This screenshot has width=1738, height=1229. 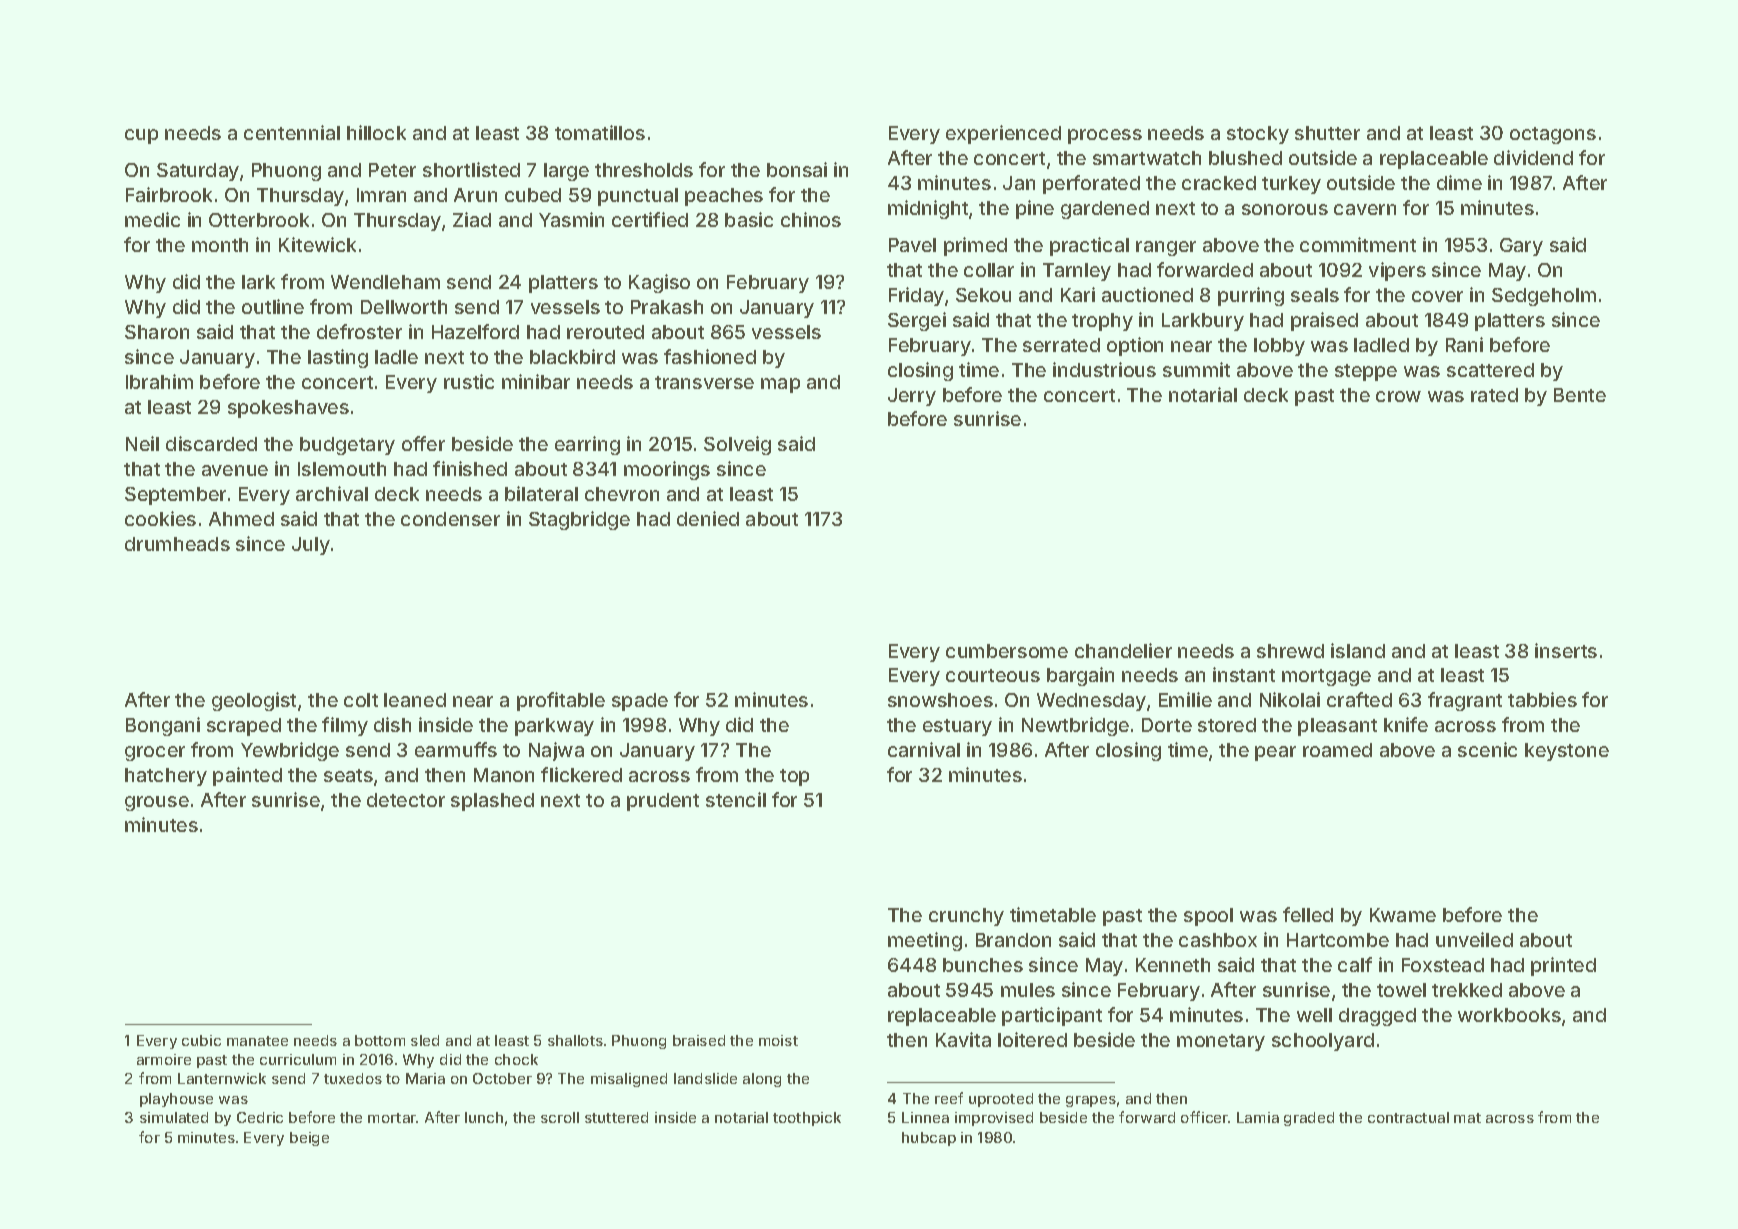 What do you see at coordinates (1580, 395) in the screenshot?
I see `Bente` at bounding box center [1580, 395].
